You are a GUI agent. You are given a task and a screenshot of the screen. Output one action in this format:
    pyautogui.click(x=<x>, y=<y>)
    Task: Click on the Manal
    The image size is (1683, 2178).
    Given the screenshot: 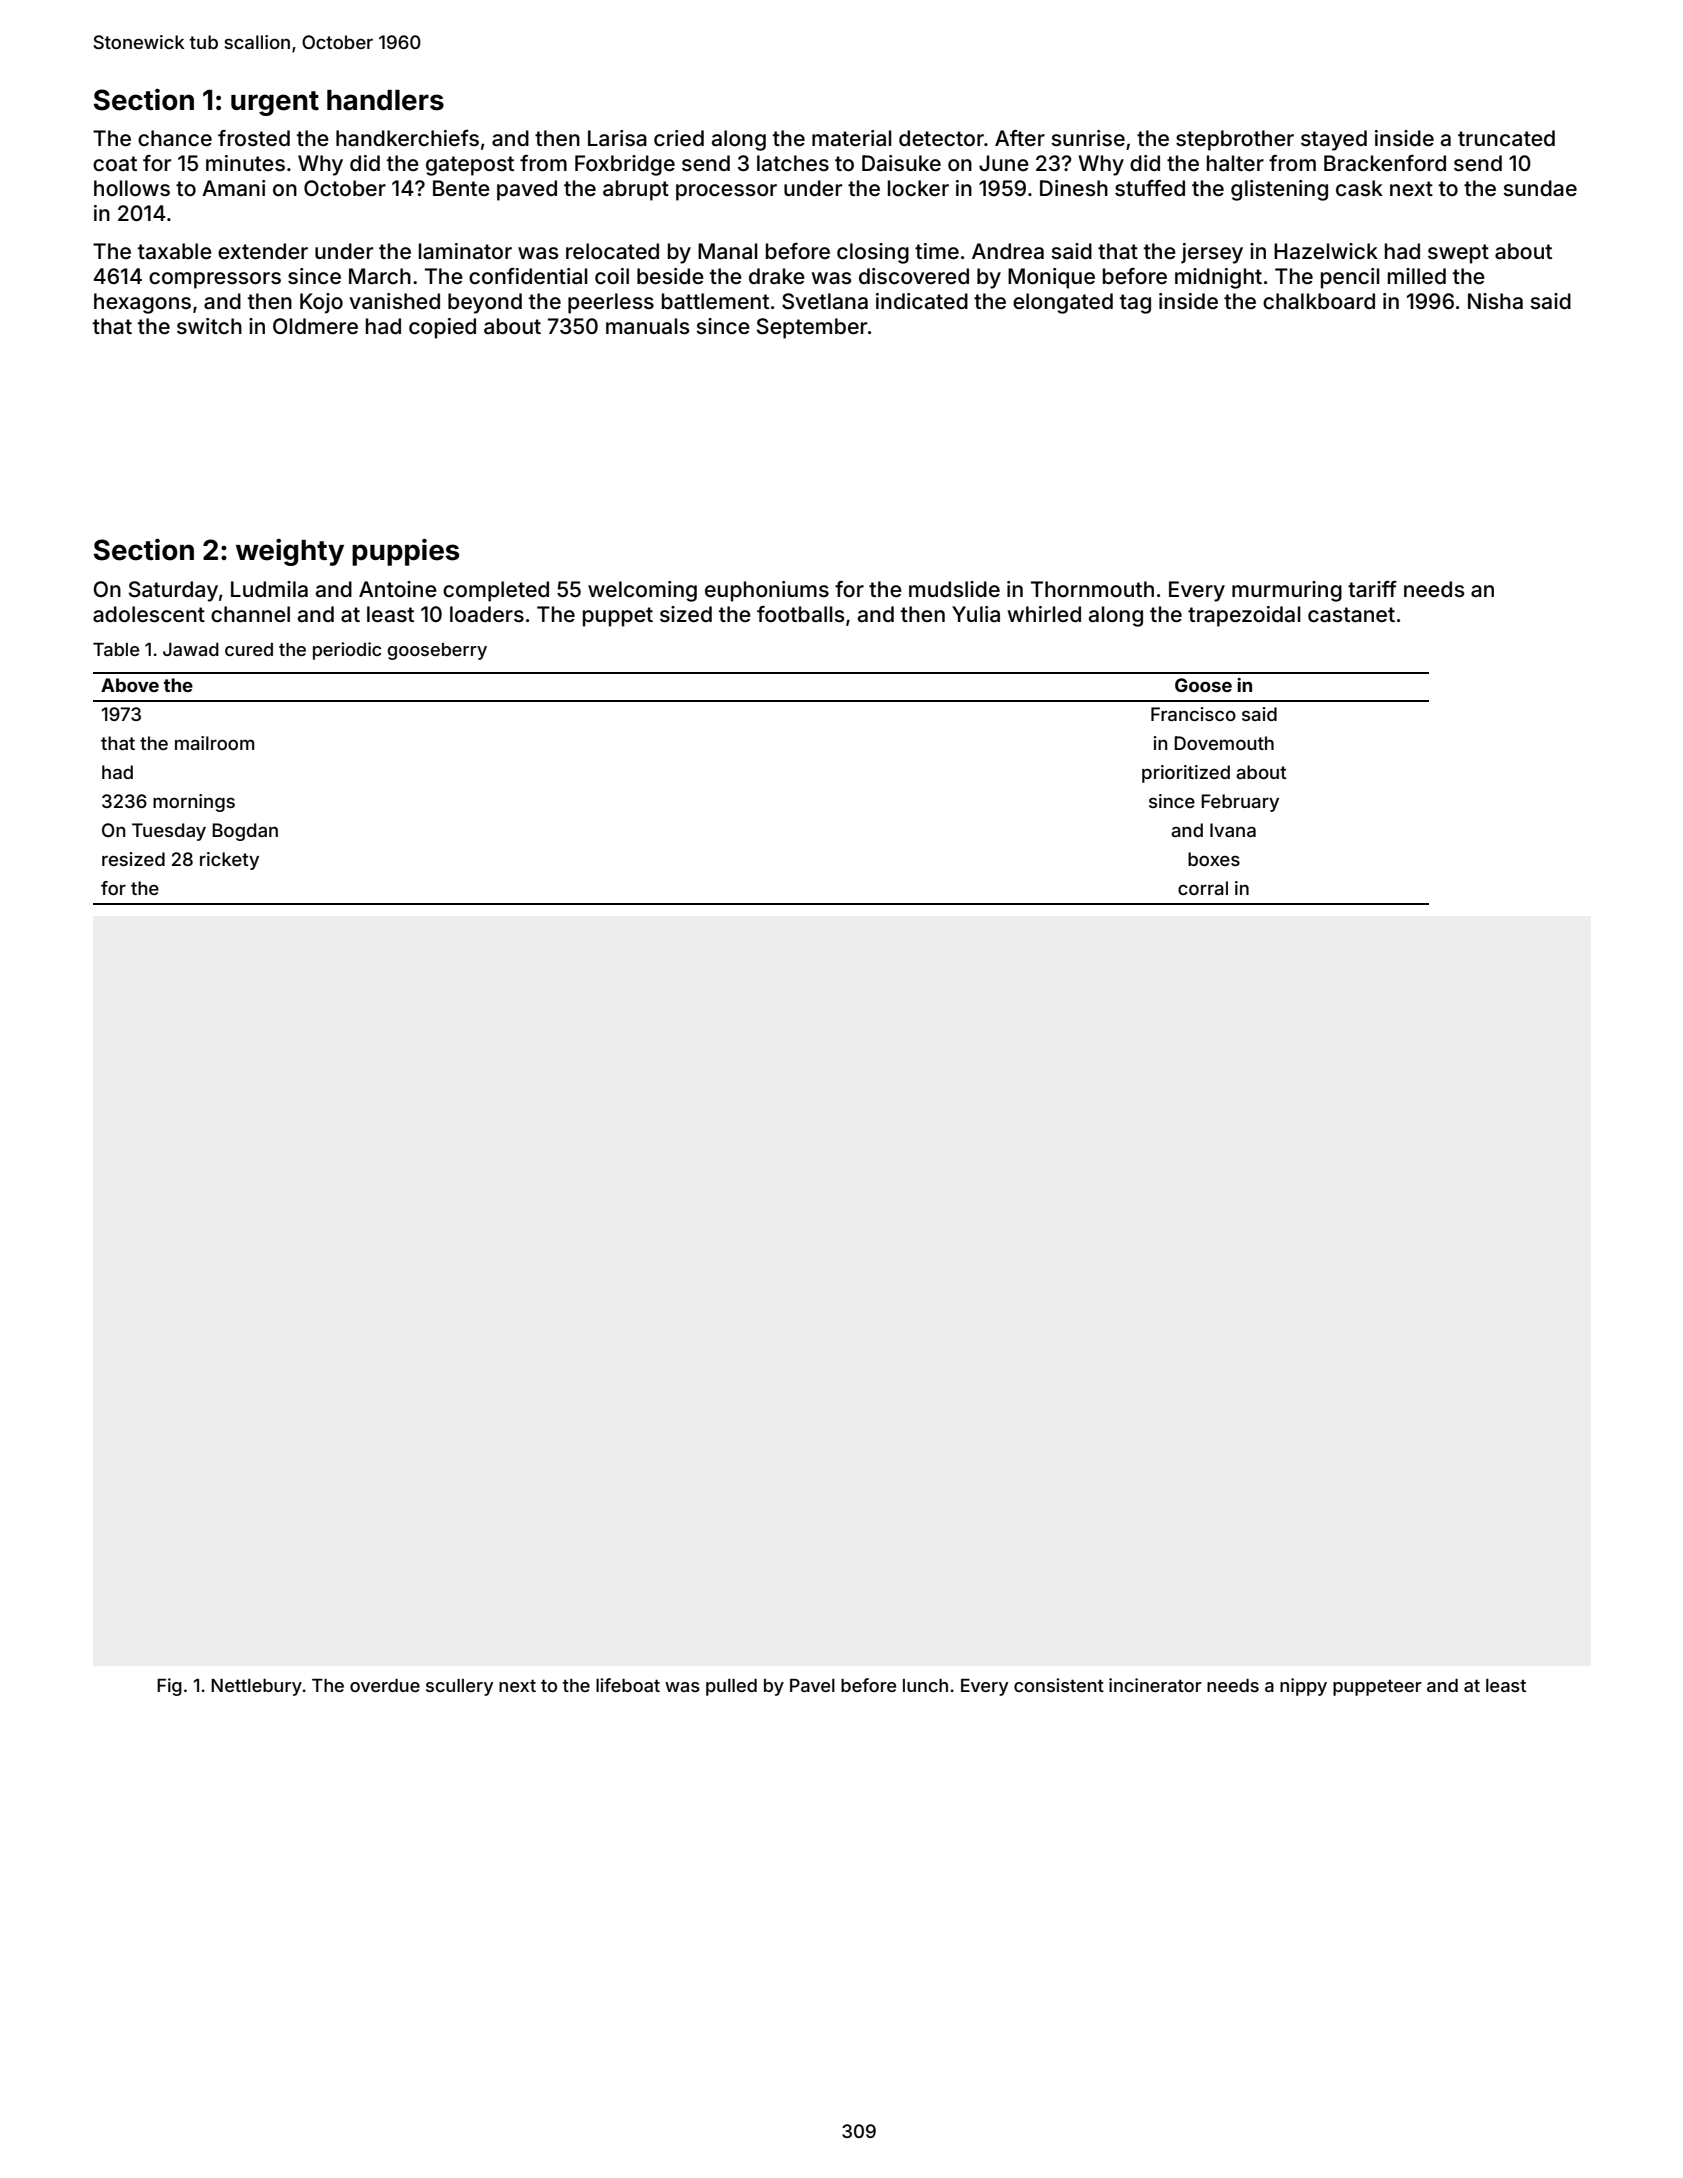 What is the action you would take?
    pyautogui.click(x=728, y=251)
